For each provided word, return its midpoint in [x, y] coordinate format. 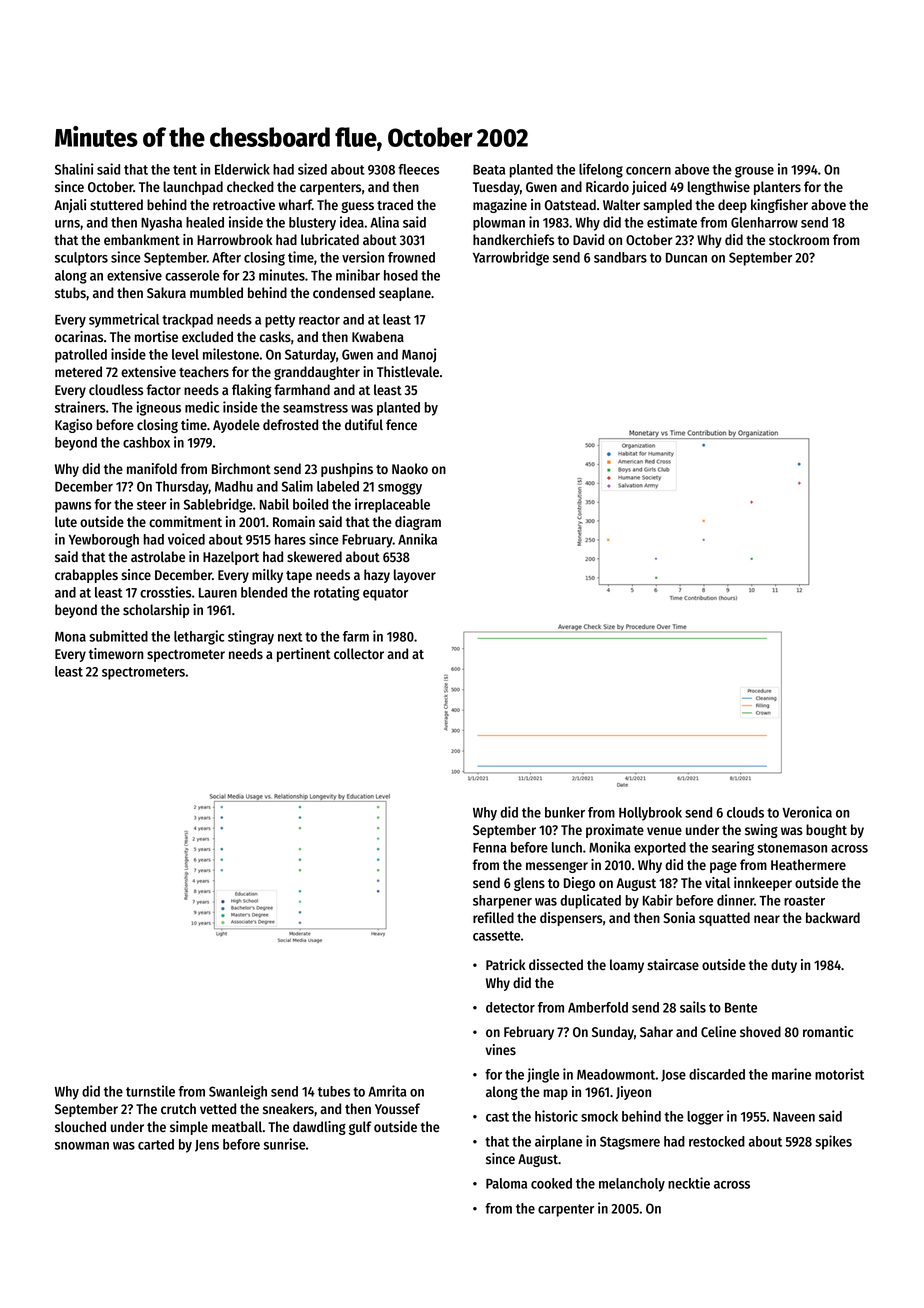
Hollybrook [650, 814]
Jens [207, 1146]
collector [359, 653]
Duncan [686, 258]
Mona [70, 637]
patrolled [81, 356]
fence [401, 424]
